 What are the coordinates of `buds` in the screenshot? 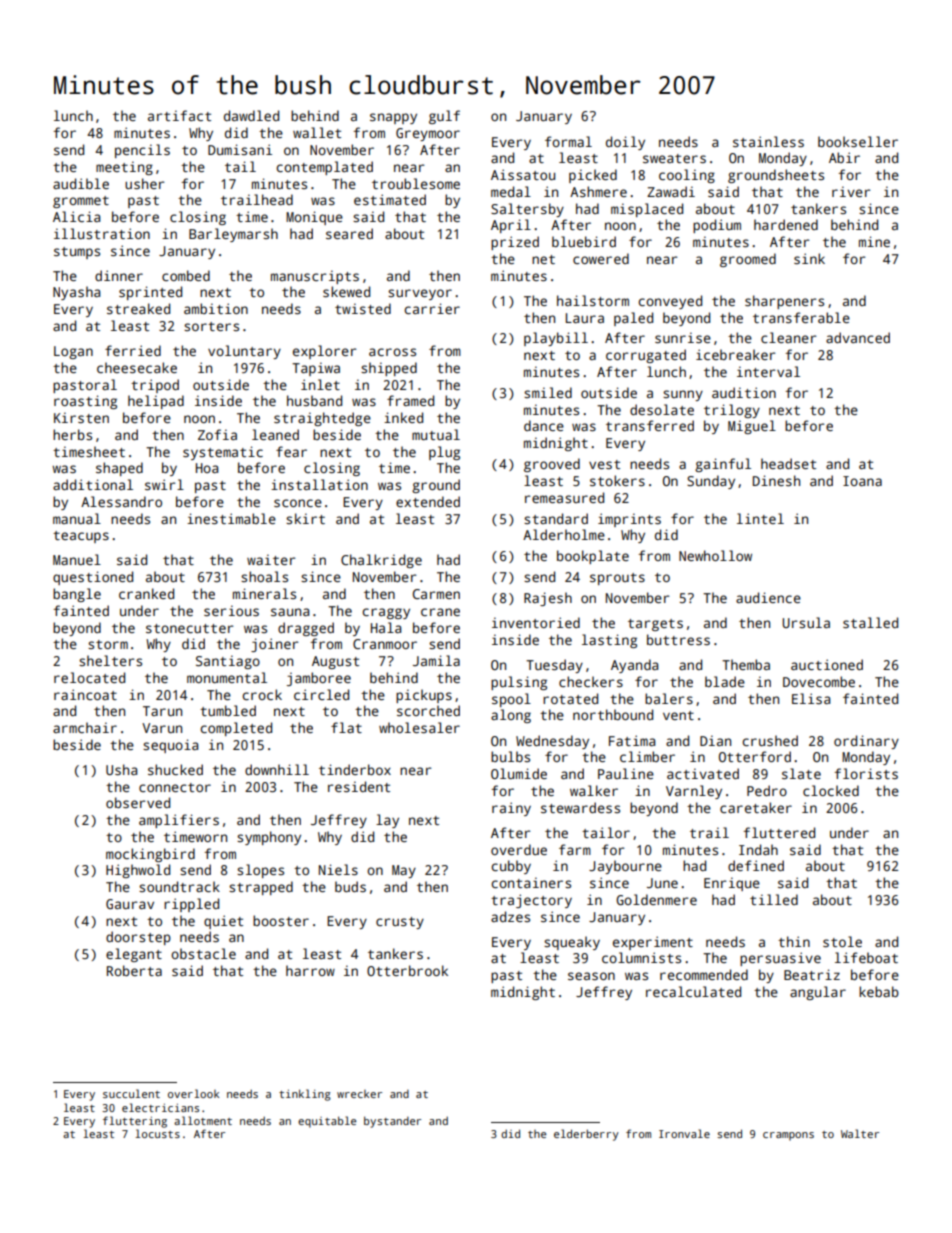 It's located at (350, 886).
